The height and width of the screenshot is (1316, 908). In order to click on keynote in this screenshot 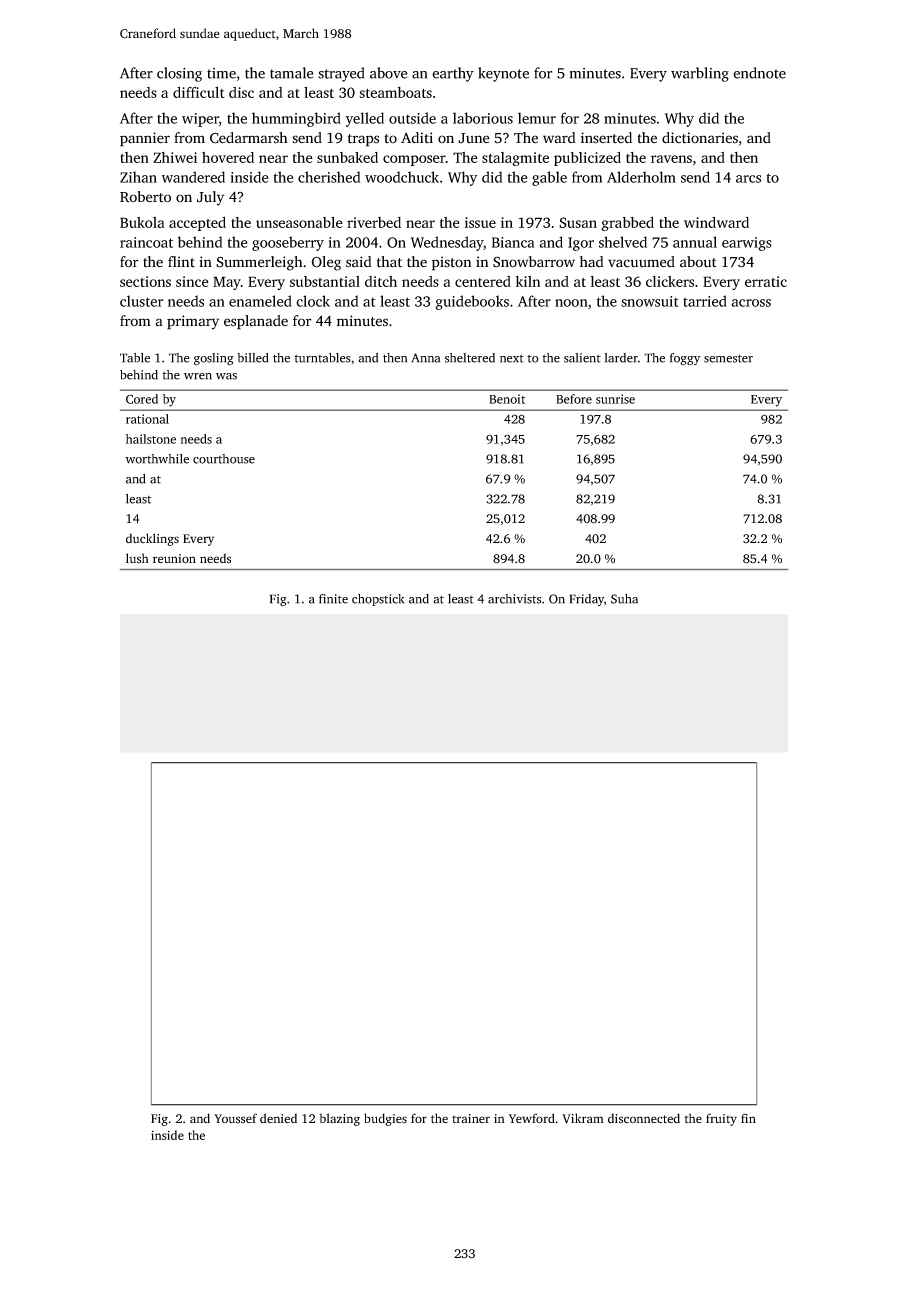, I will do `click(503, 74)`.
